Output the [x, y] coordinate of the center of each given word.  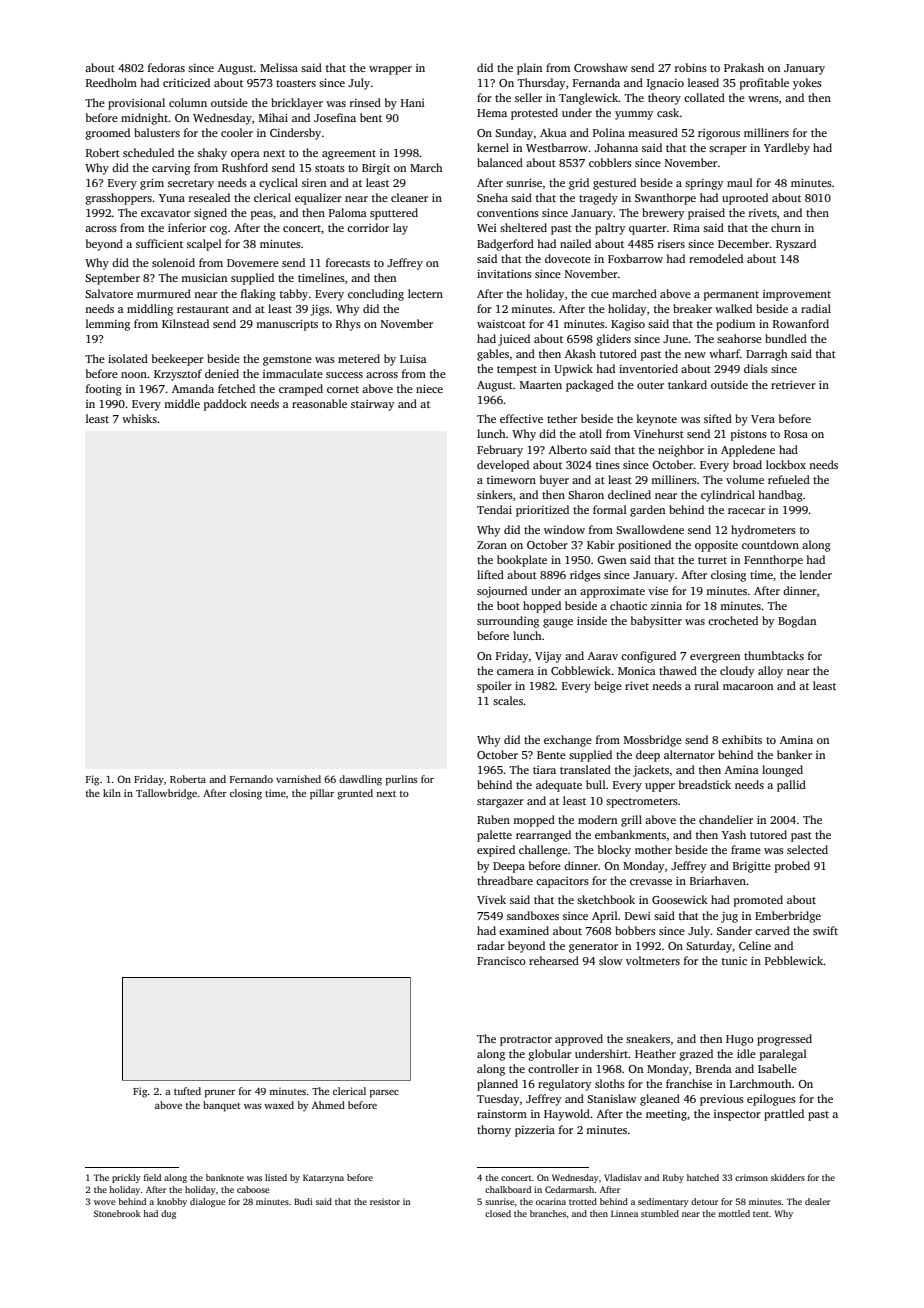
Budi [303, 1201]
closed [498, 1213]
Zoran [492, 545]
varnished [298, 779]
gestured [614, 184]
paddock [225, 405]
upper [660, 787]
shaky [212, 154]
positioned [644, 546]
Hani [413, 103]
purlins [401, 780]
